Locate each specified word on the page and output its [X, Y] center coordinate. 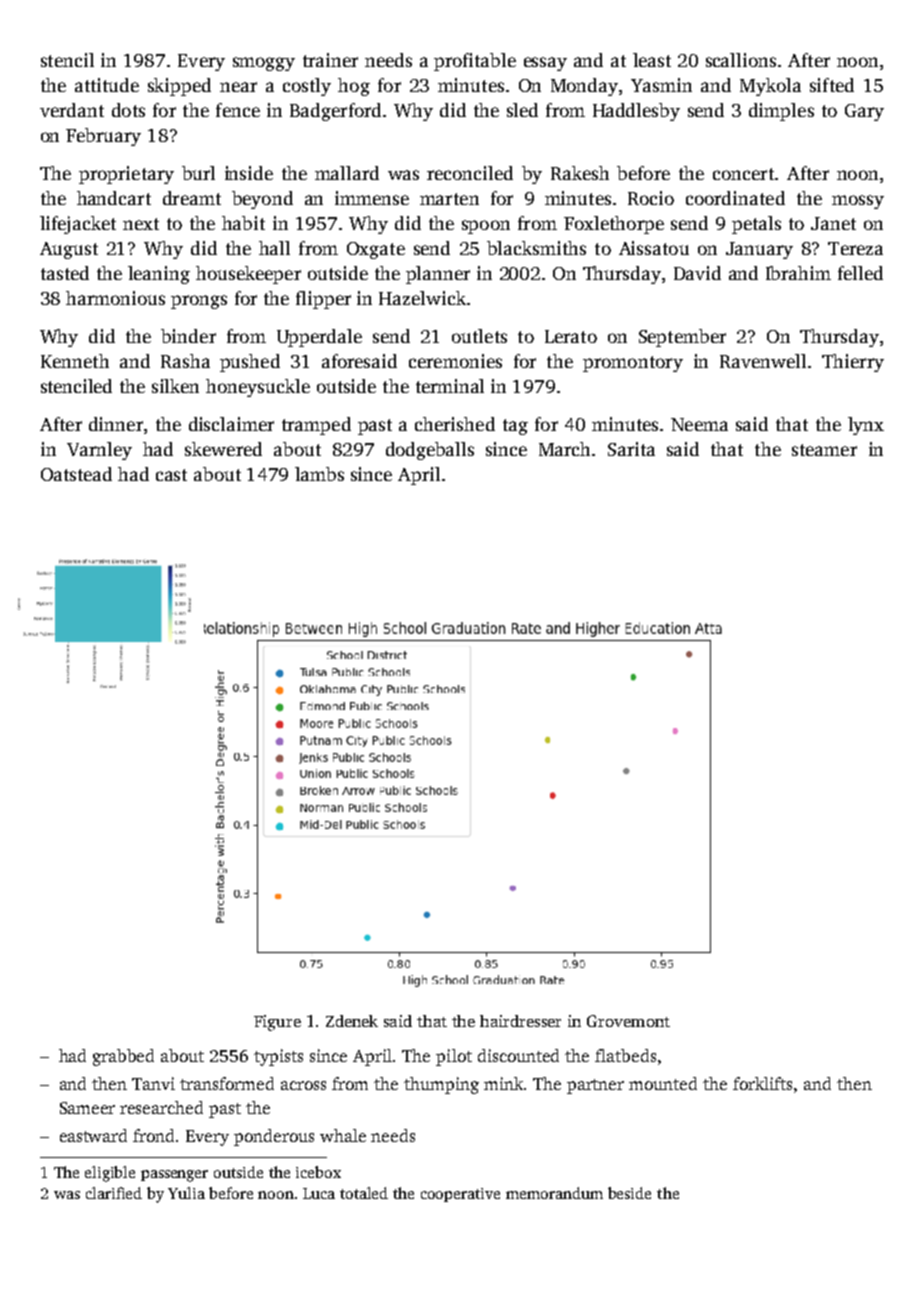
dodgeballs [430, 451]
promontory [633, 364]
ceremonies [455, 361]
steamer [824, 450]
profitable [475, 62]
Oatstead [76, 474]
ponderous [274, 1137]
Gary [864, 112]
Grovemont [628, 1021]
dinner [116, 424]
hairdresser [520, 1021]
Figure [277, 1023]
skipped [179, 87]
